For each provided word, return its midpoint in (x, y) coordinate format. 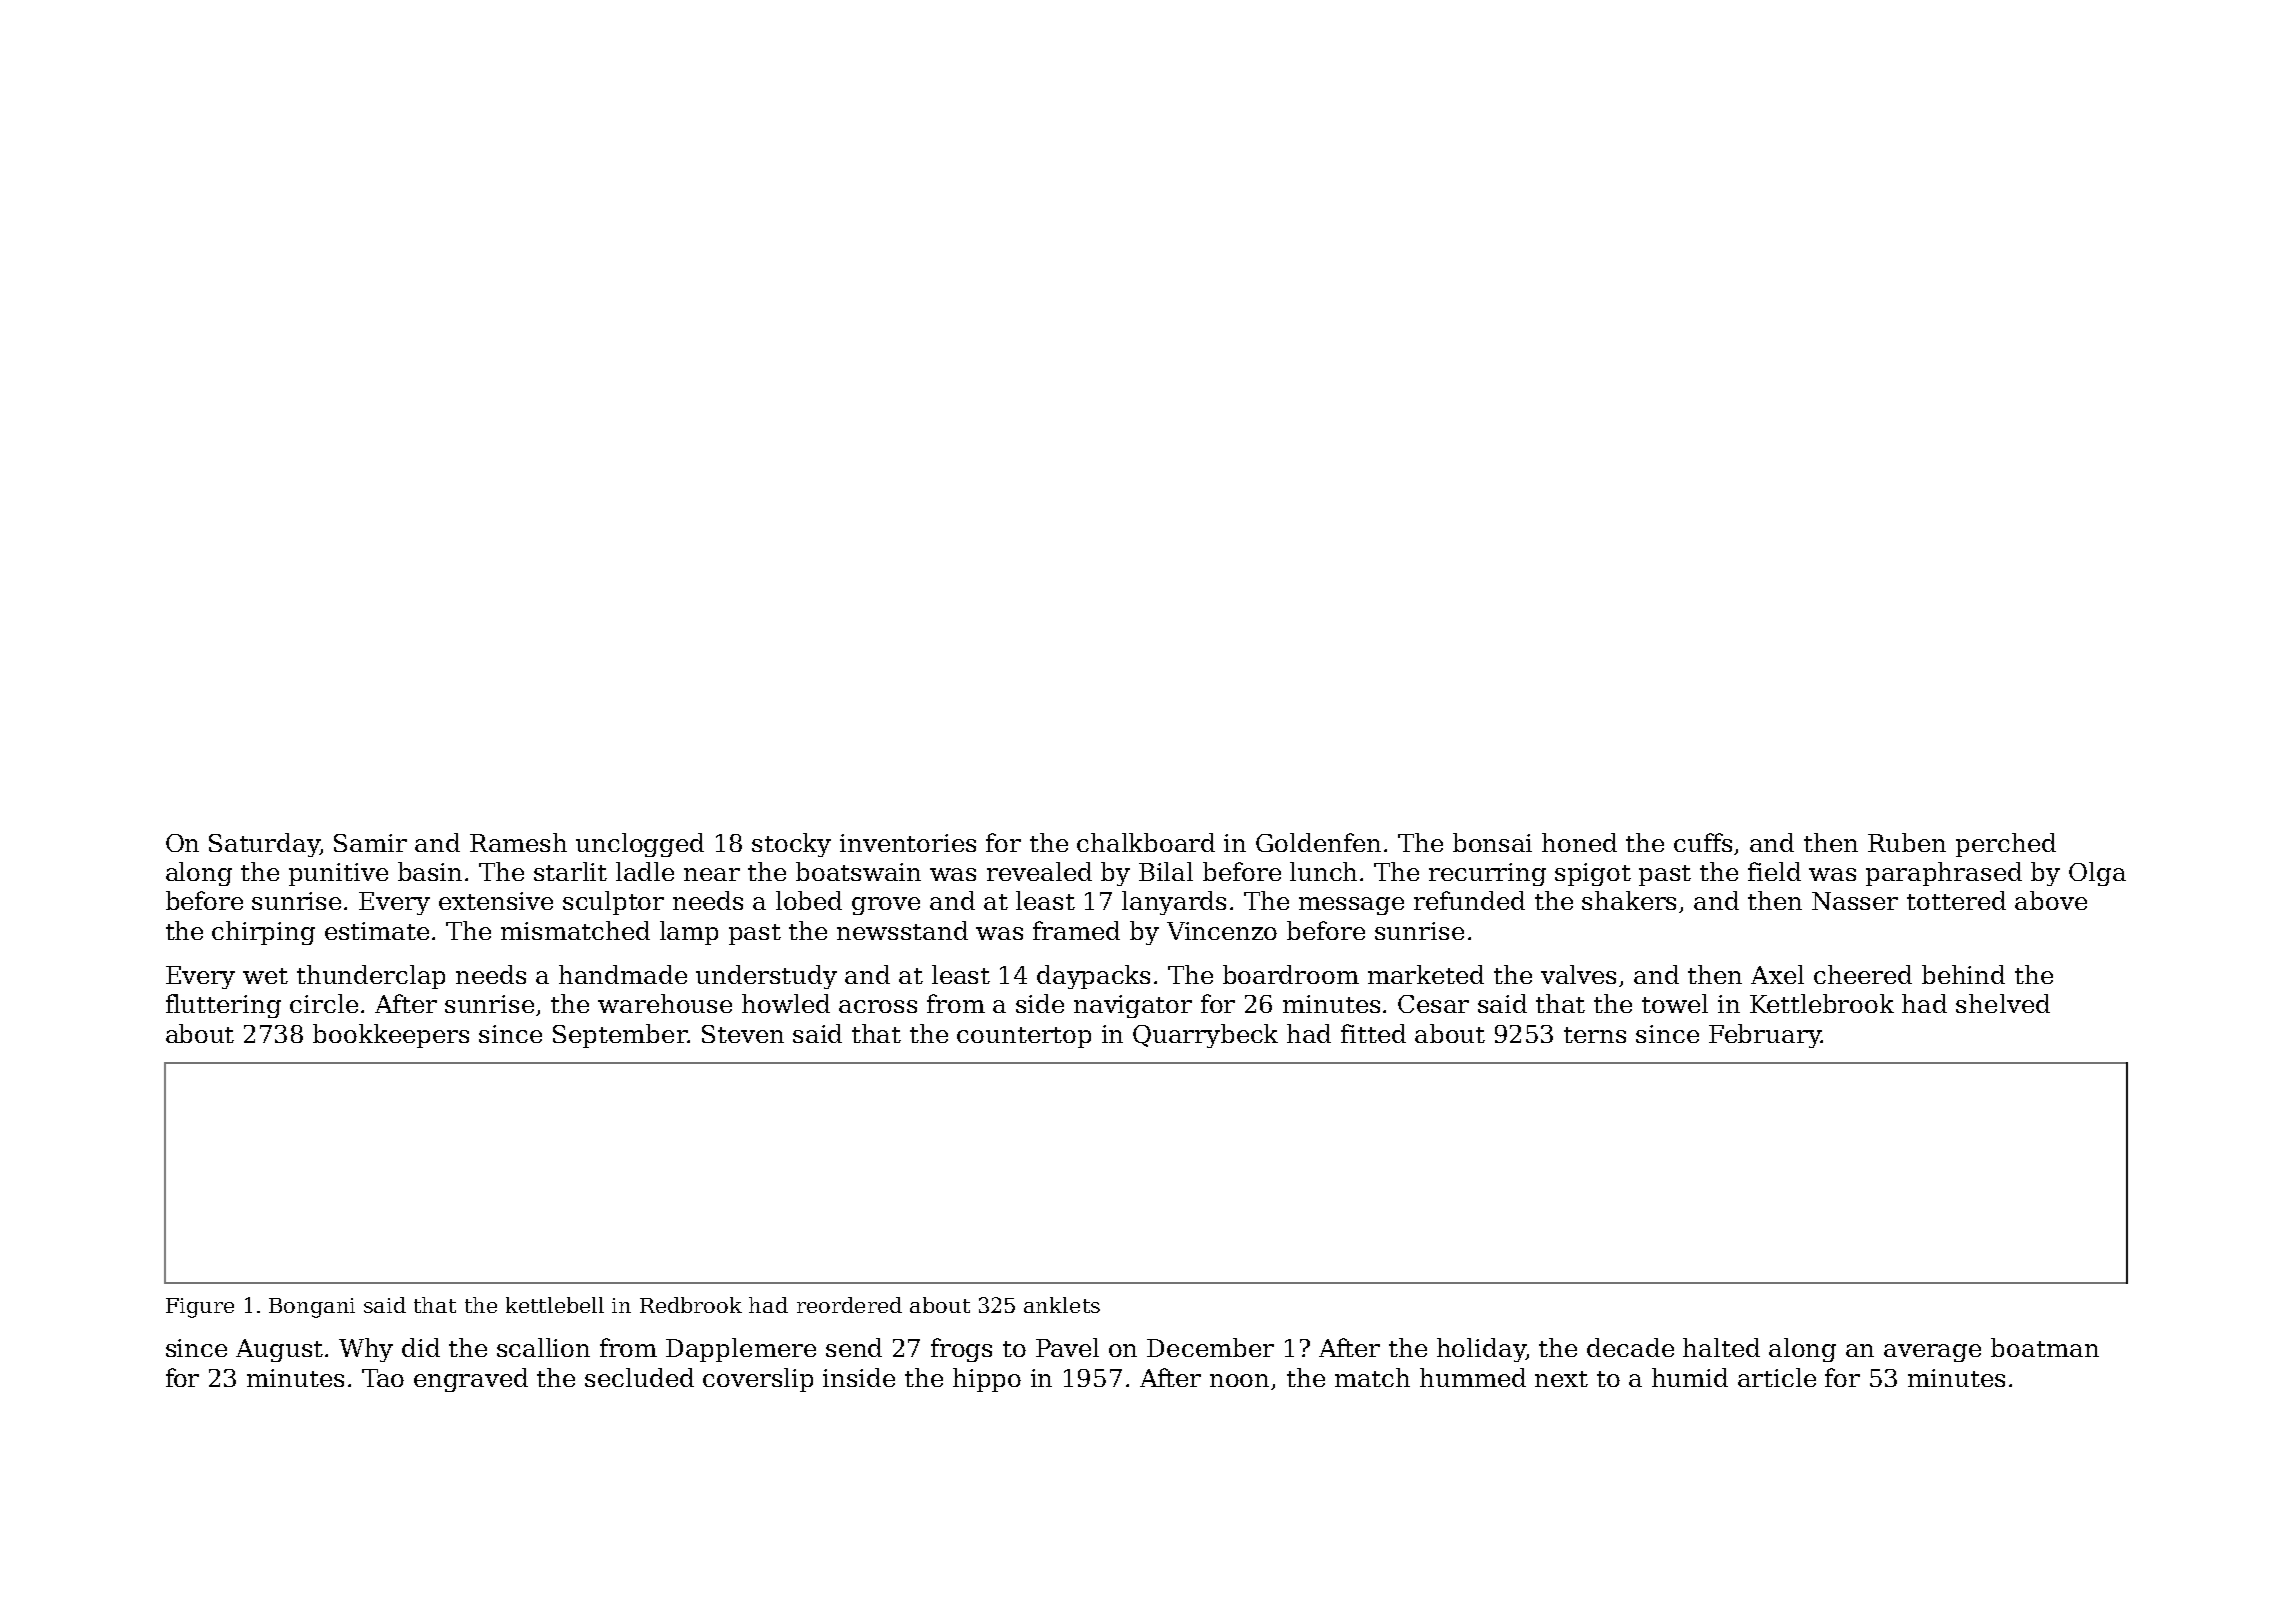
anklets (1062, 1305)
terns (1595, 1035)
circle (324, 1003)
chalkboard (1146, 842)
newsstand (902, 930)
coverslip (758, 1380)
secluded (639, 1377)
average (1932, 1353)
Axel (1777, 974)
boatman (2045, 1347)
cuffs (1703, 842)
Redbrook (691, 1305)
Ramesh (518, 842)
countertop (1024, 1037)
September (620, 1036)
